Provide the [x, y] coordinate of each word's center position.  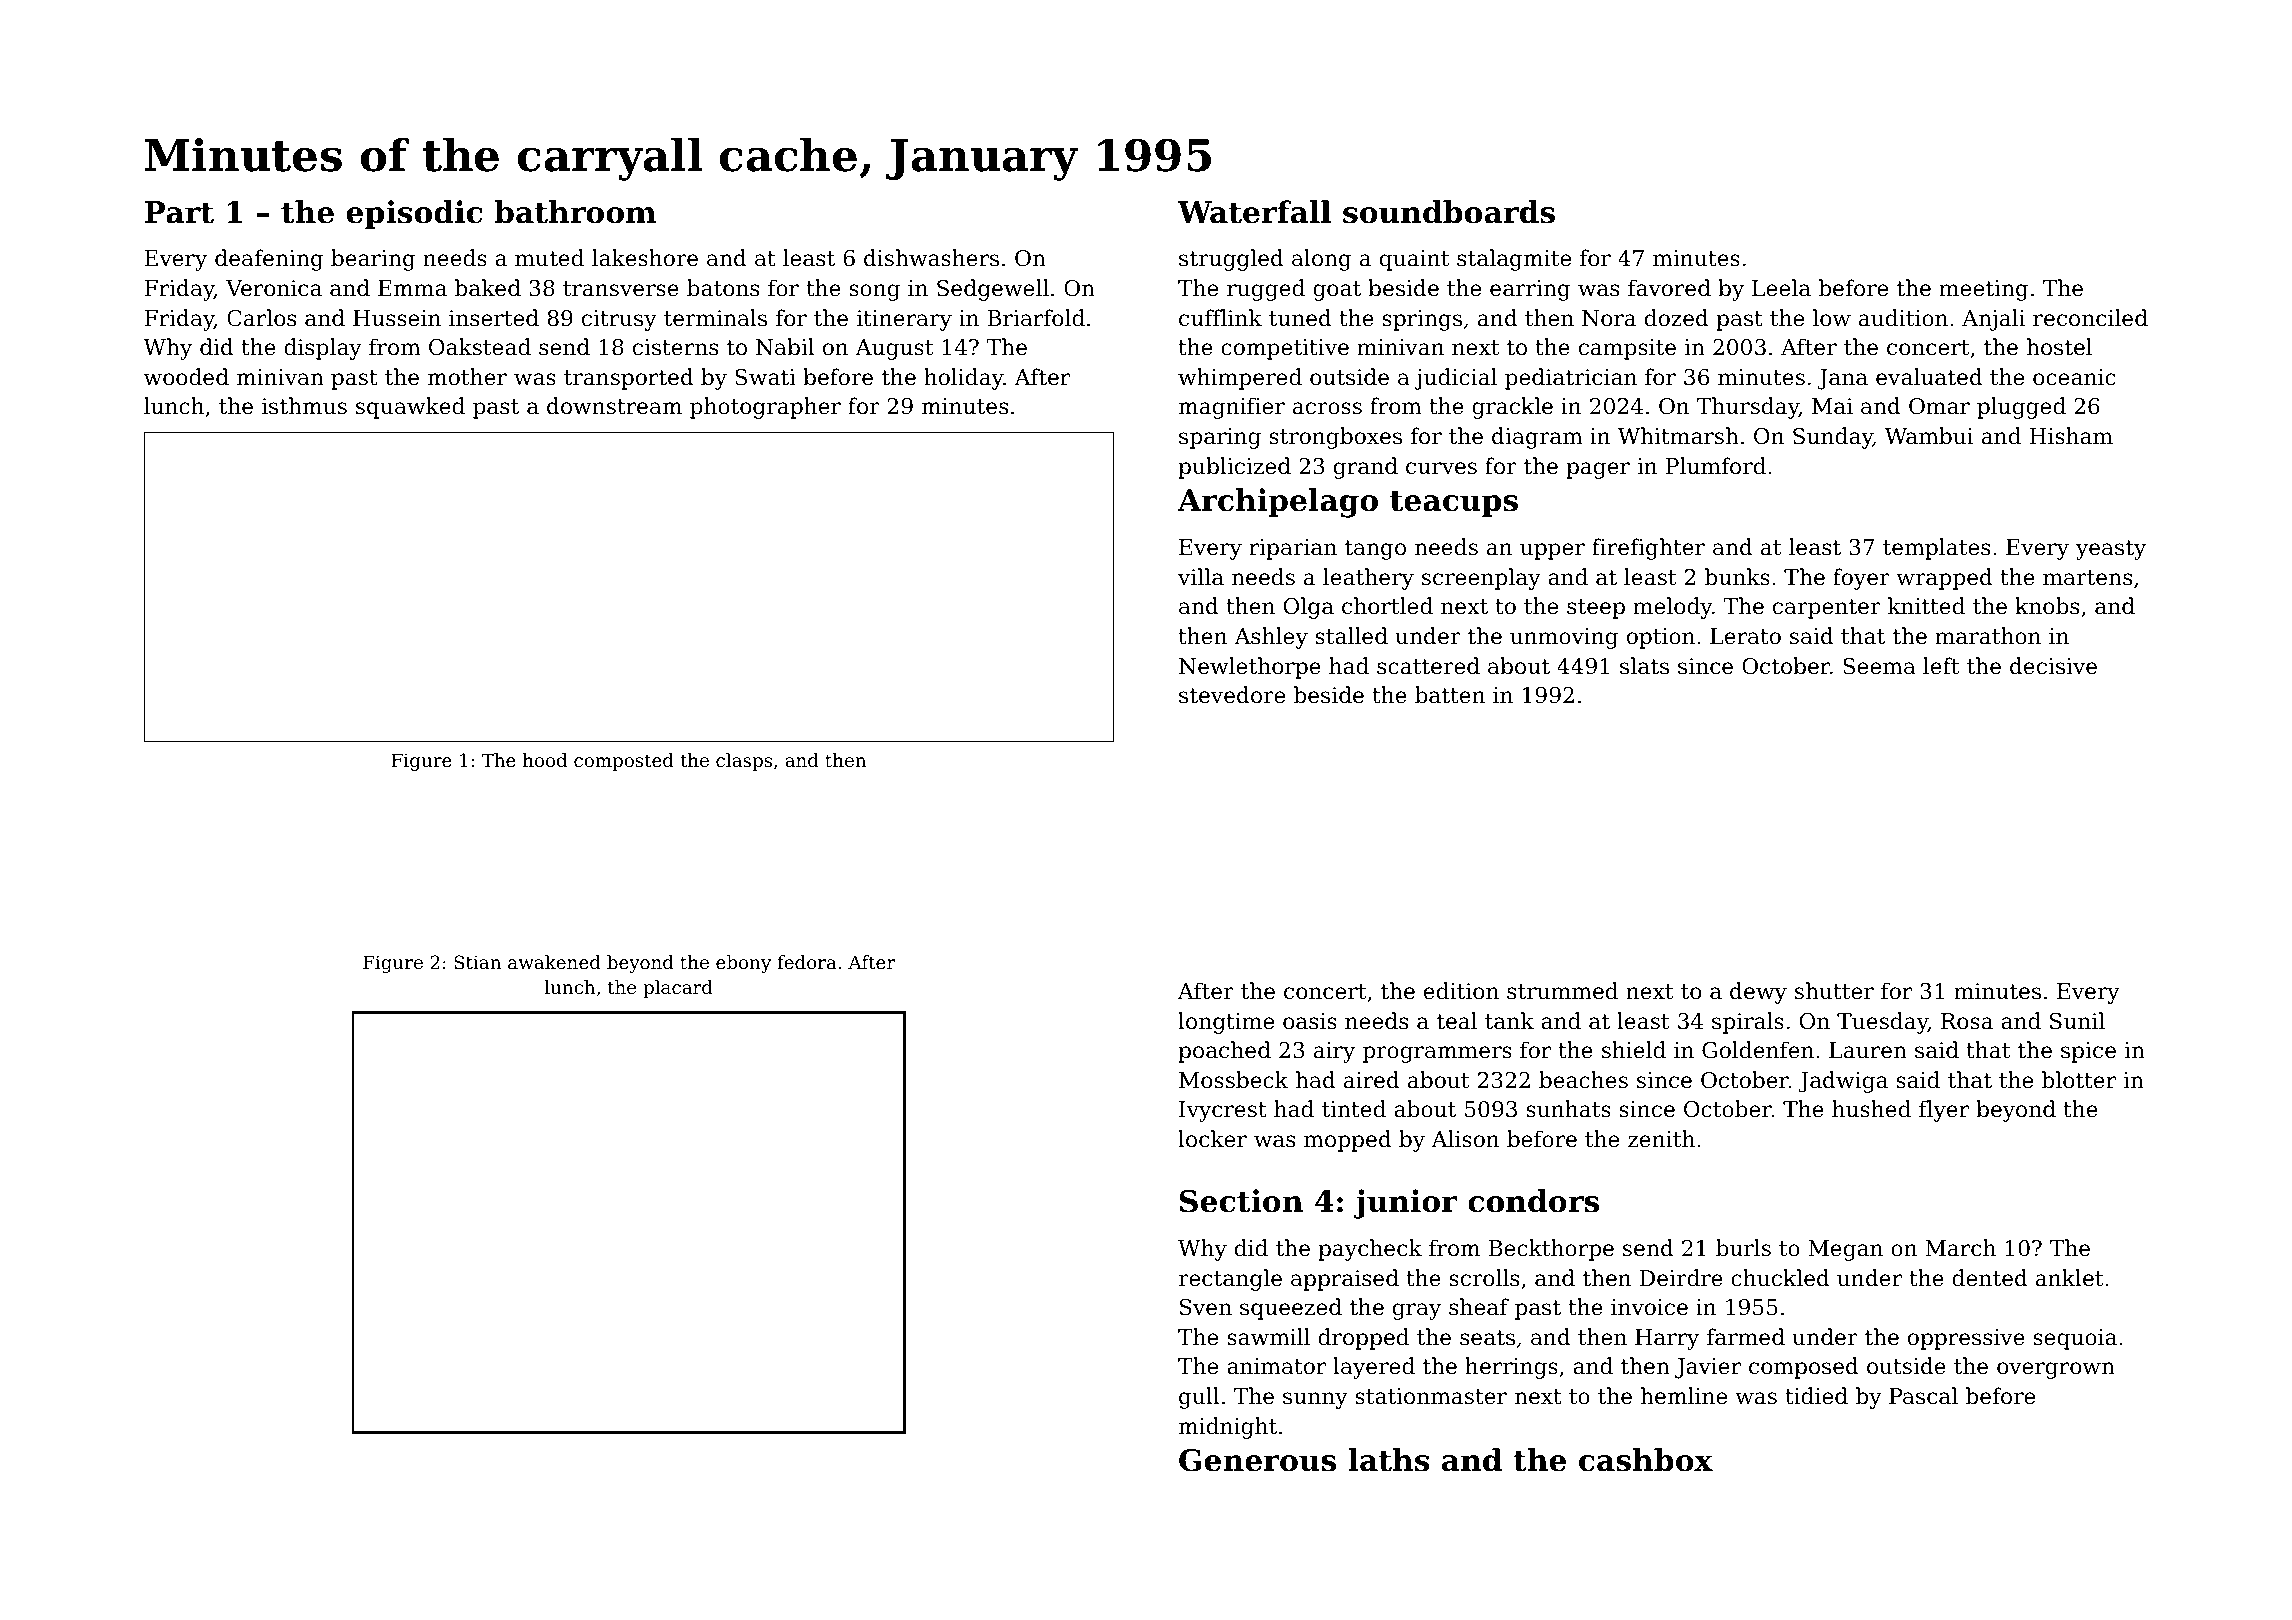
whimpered [1240, 379]
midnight [1228, 1428]
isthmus [304, 406]
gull [1199, 1398]
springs [1422, 320]
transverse [621, 289]
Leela [1781, 288]
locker [1212, 1139]
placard [678, 989]
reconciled [2090, 318]
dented [1990, 1278]
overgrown [2056, 1370]
